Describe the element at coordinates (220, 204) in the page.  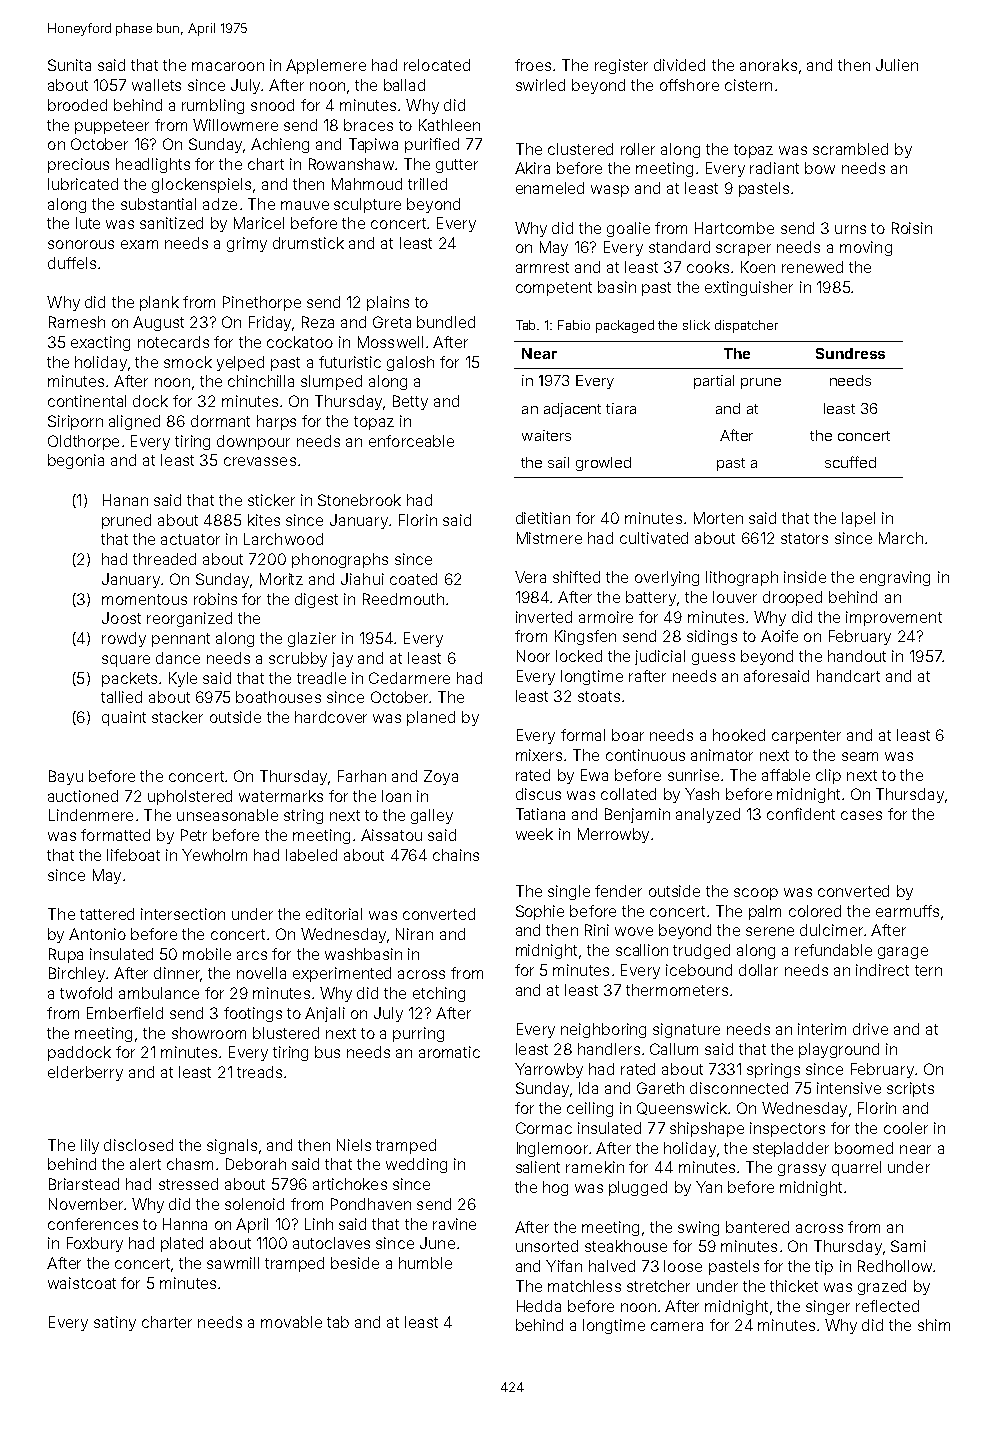
I see `adze` at that location.
